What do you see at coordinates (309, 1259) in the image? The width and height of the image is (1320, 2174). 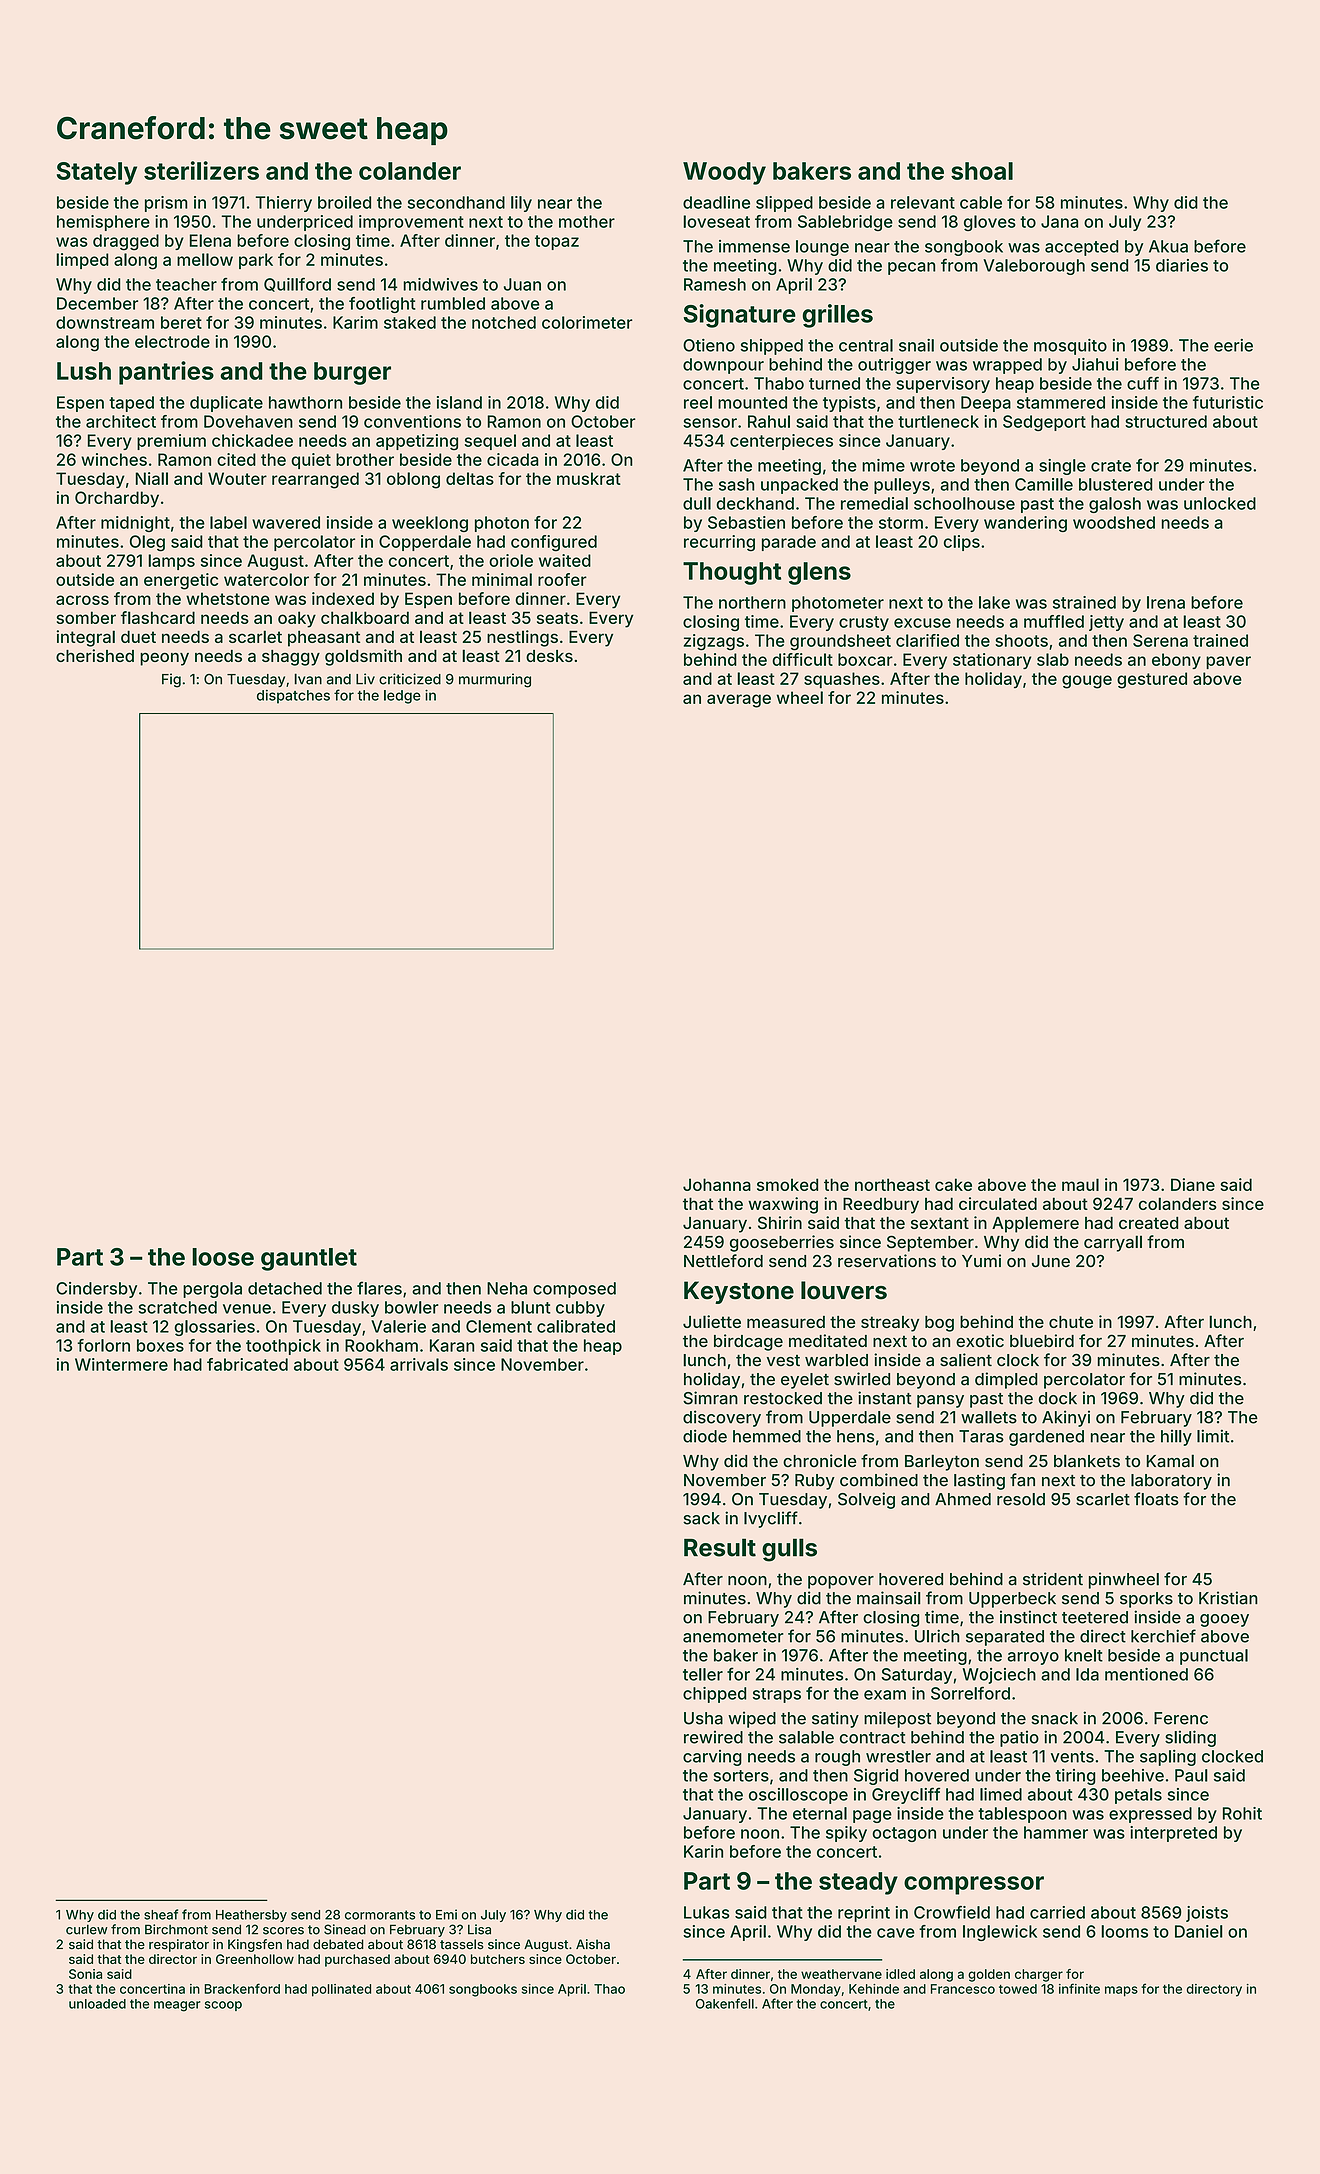 I see `gauntlet` at bounding box center [309, 1259].
